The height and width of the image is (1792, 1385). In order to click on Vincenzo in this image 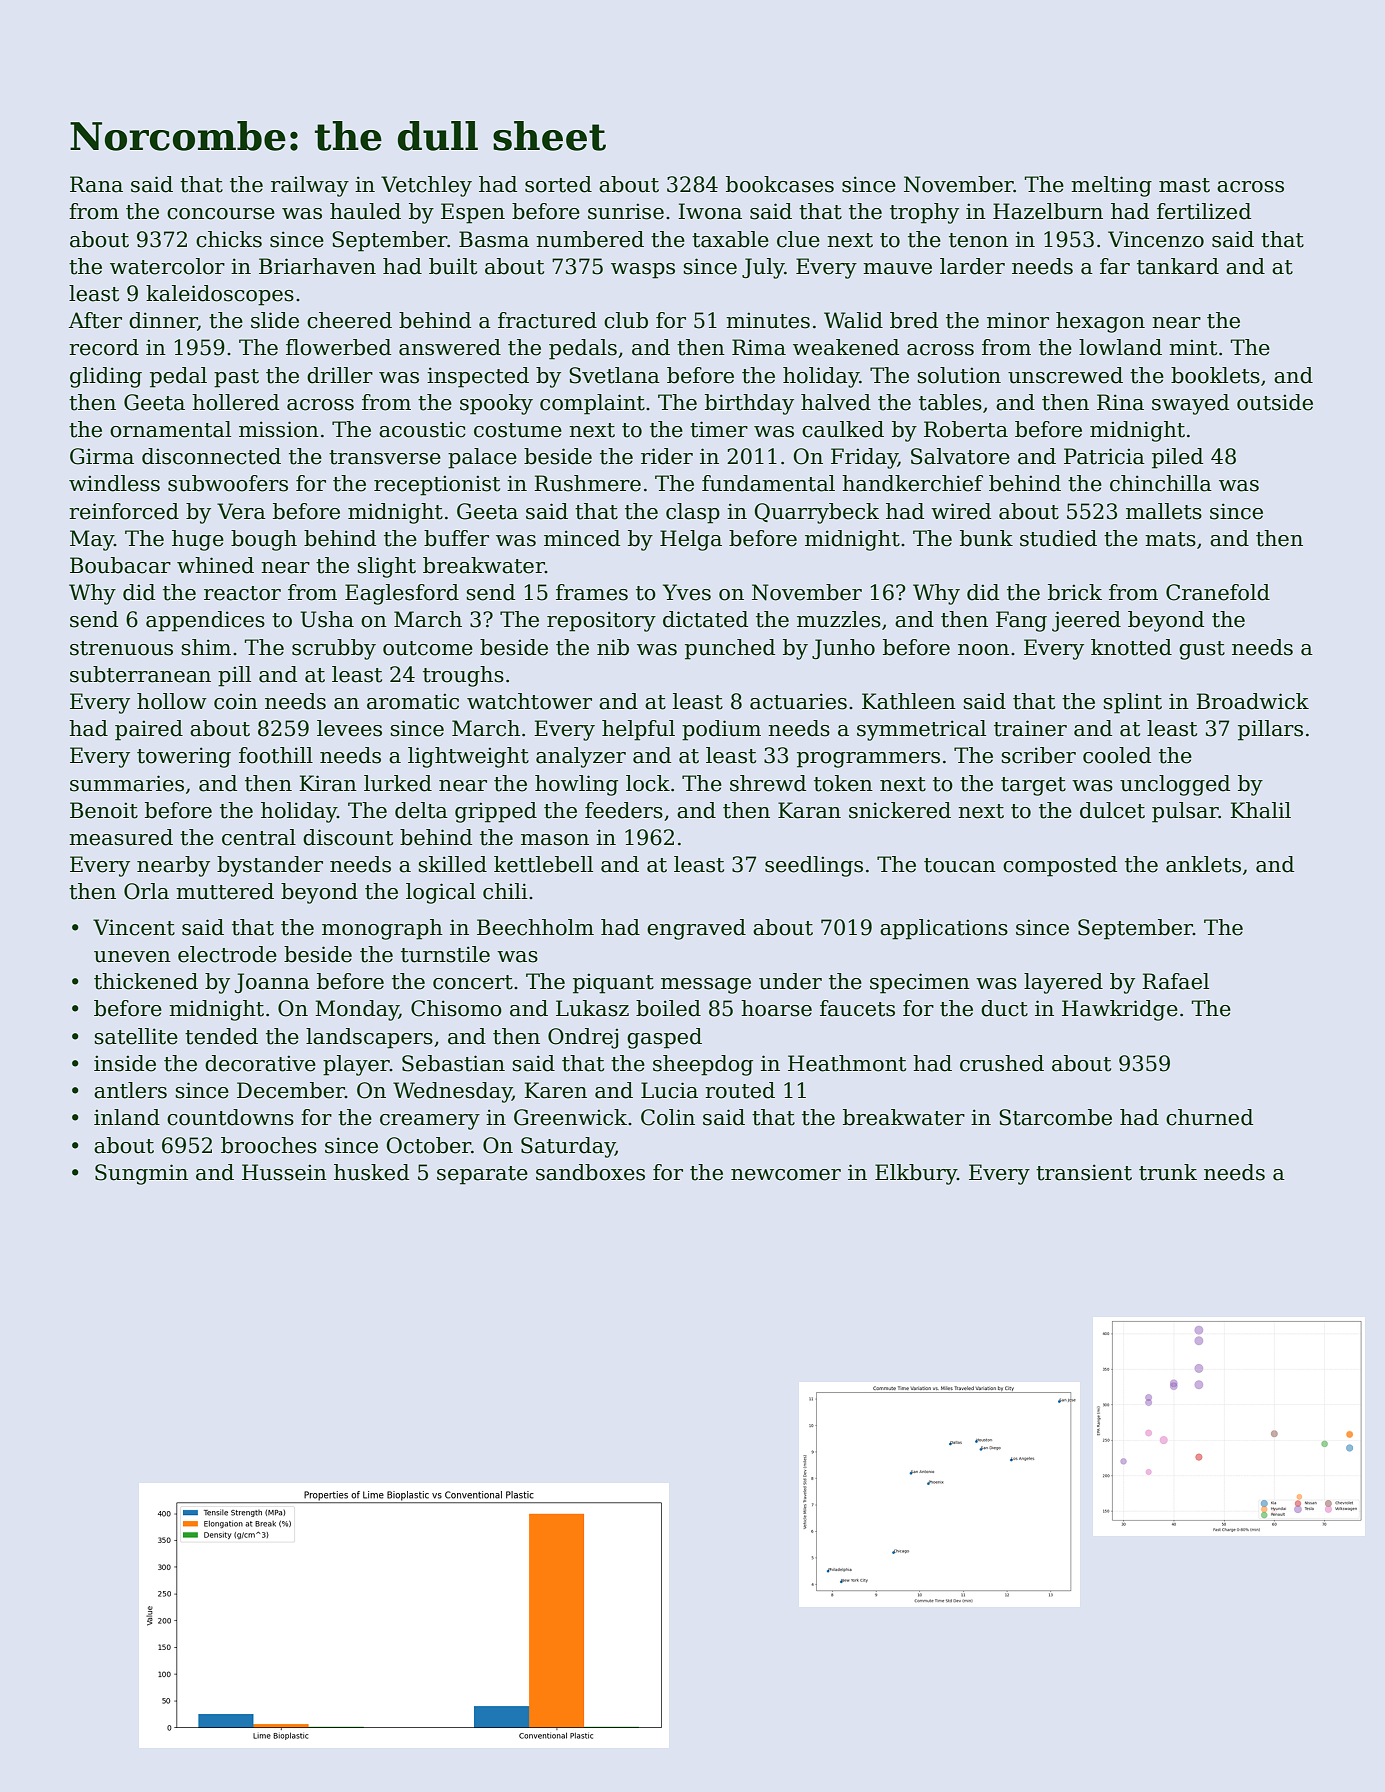, I will do `click(1156, 239)`.
